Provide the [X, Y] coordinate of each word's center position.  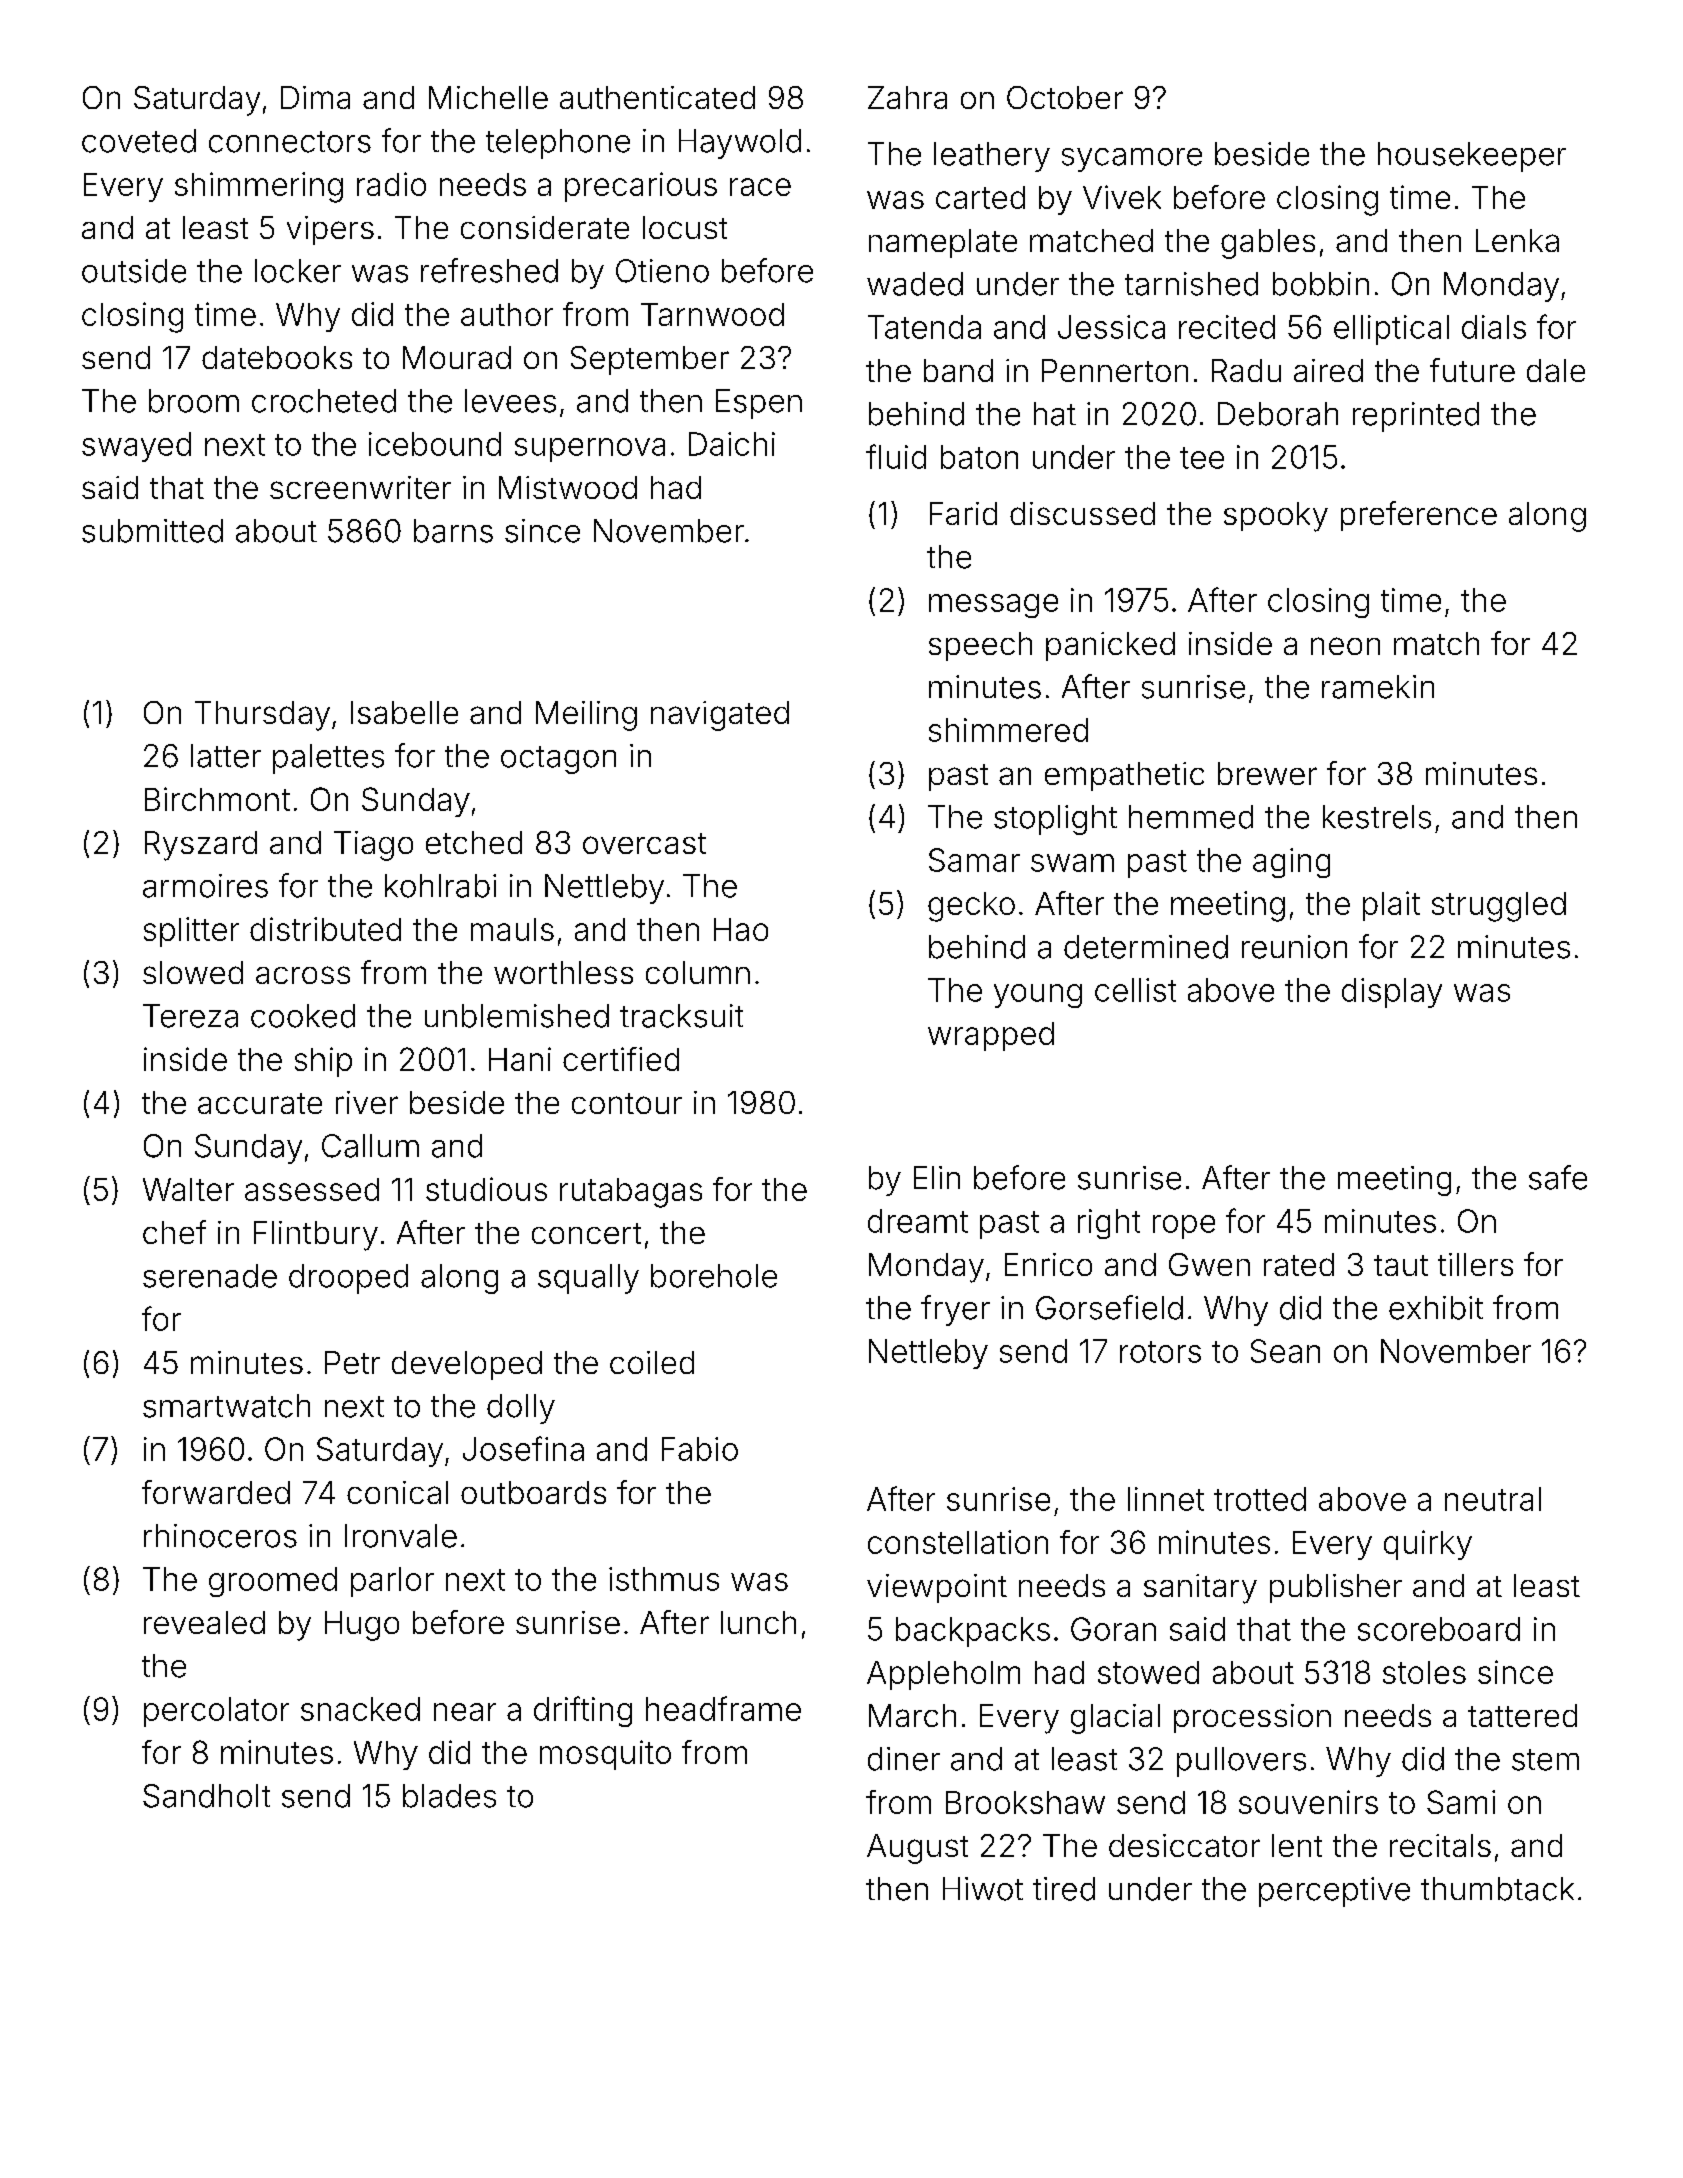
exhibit [1436, 1308]
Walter [188, 1189]
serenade [210, 1276]
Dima [315, 97]
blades [449, 1796]
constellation [958, 1542]
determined [1146, 947]
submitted [152, 531]
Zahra [907, 97]
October [1065, 97]
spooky [1276, 517]
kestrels [1377, 817]
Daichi [732, 444]
